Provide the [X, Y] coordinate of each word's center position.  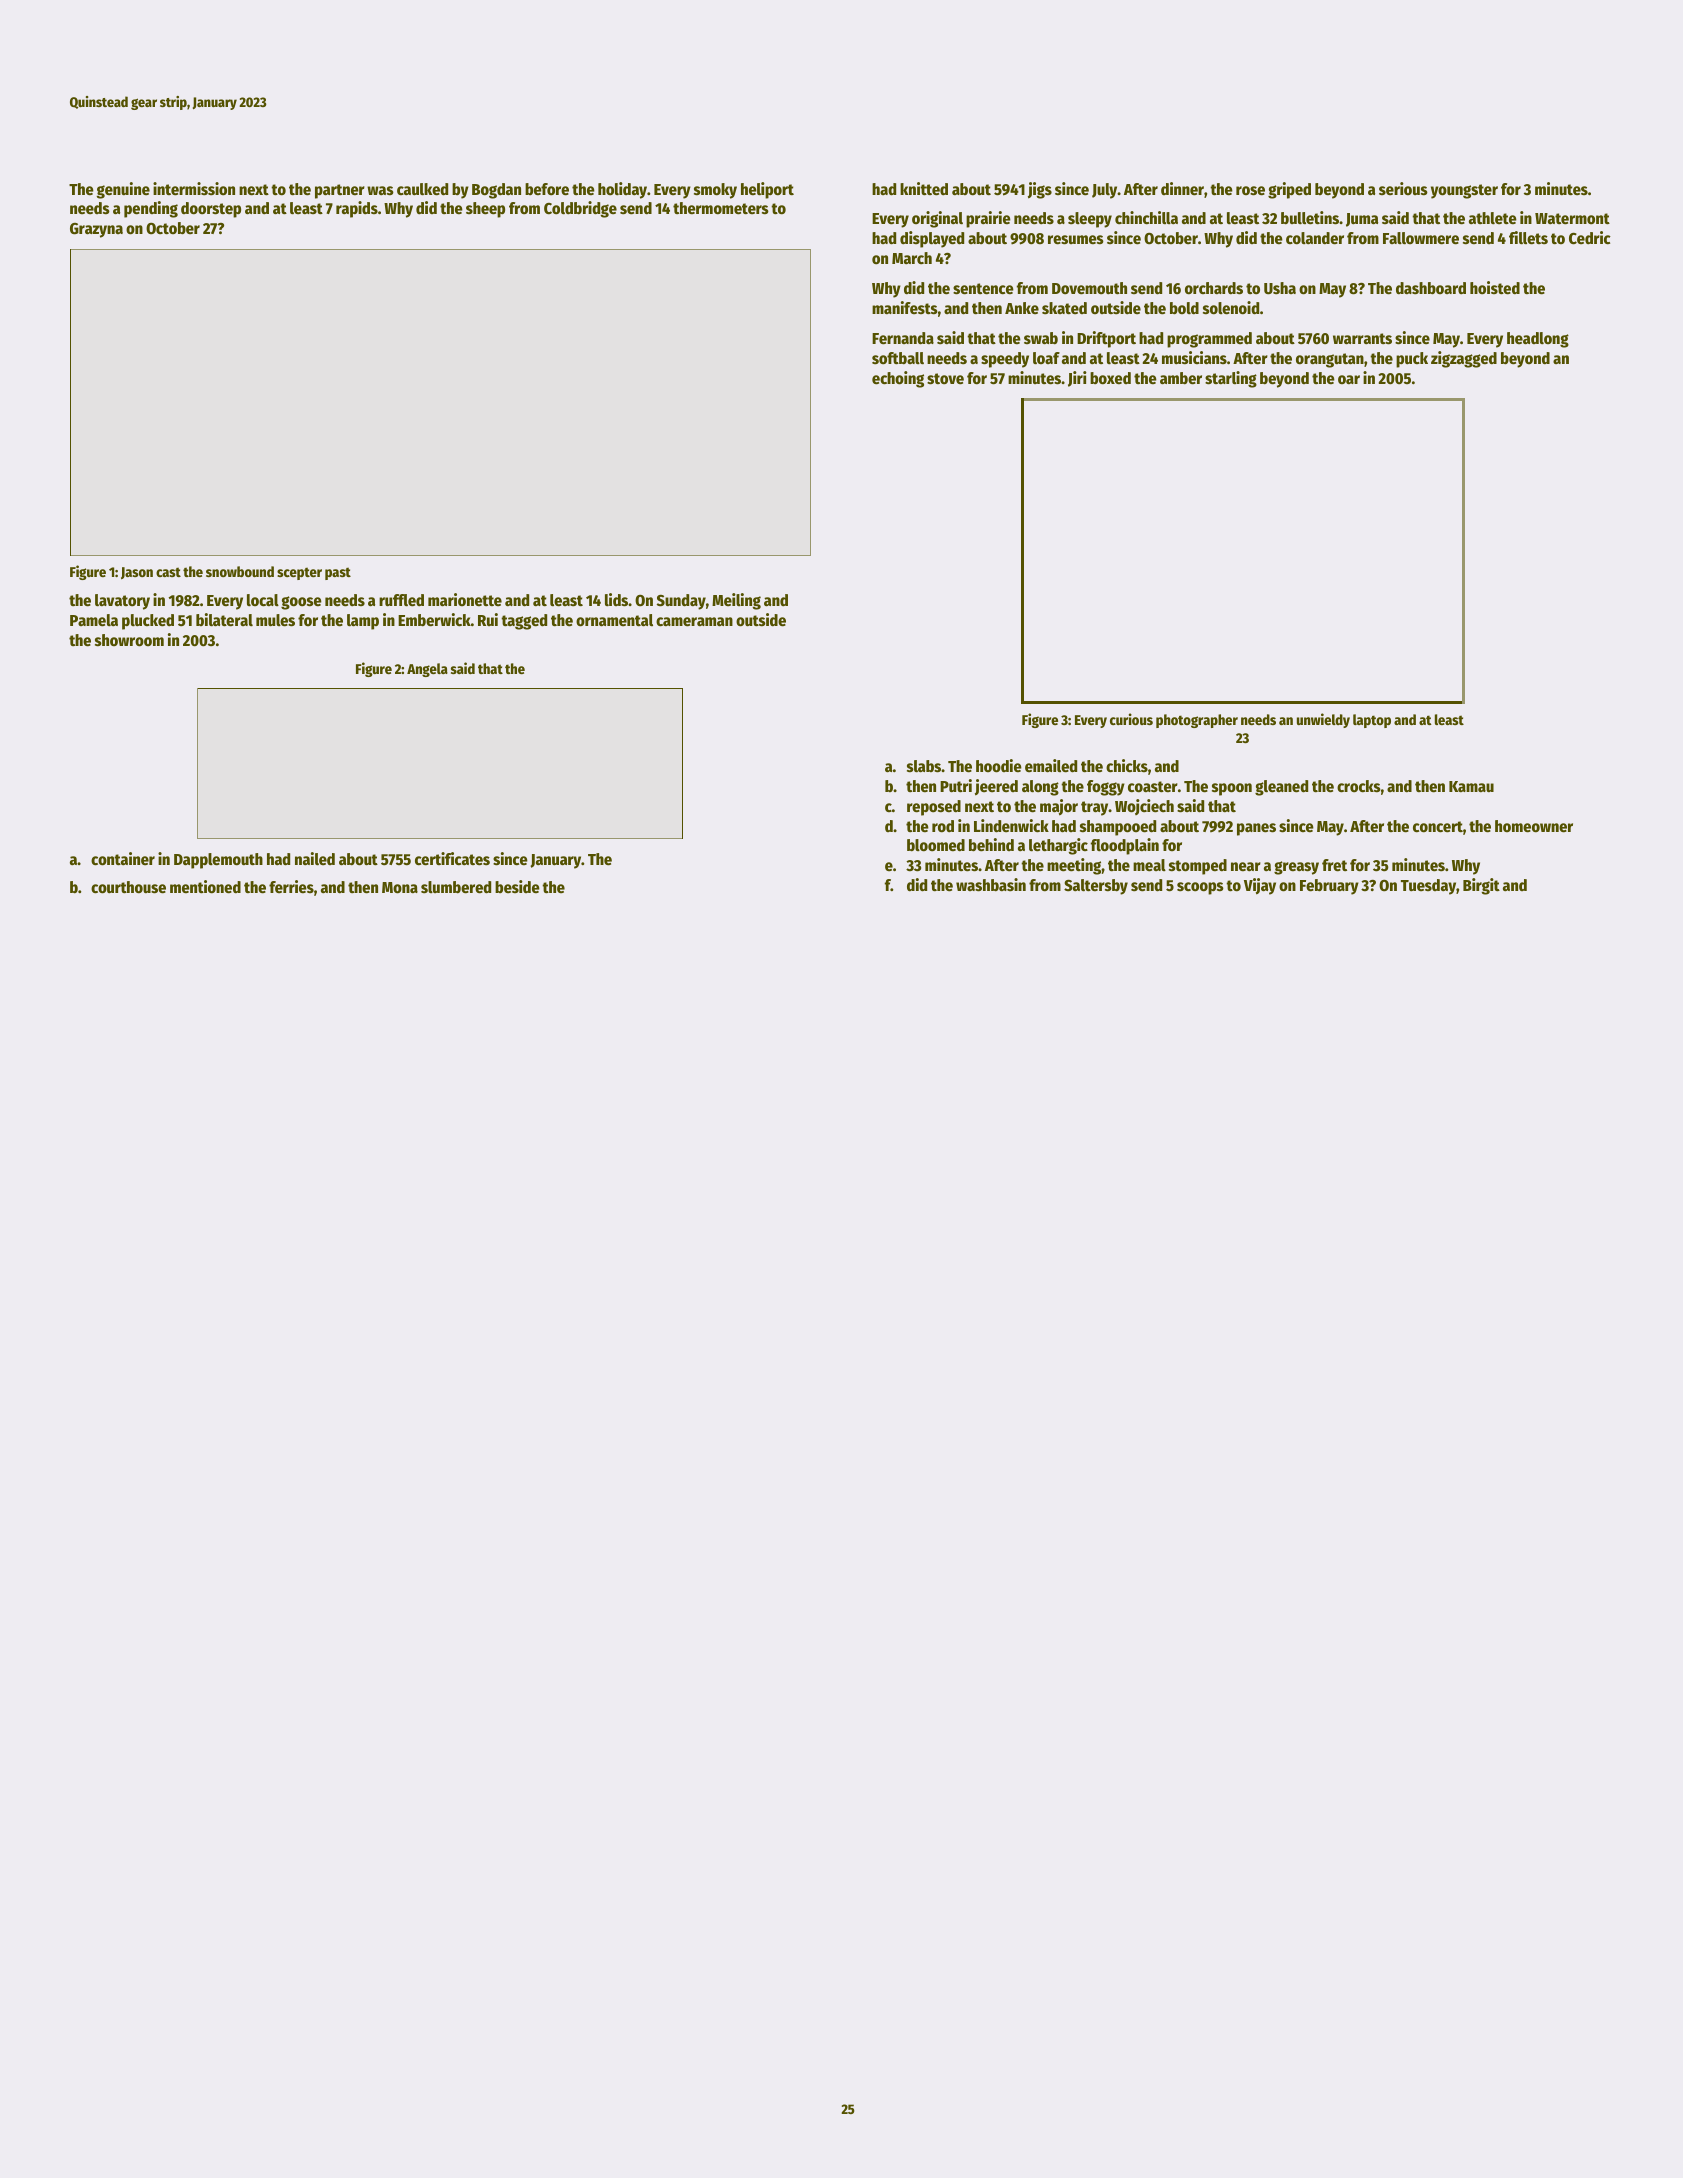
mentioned [205, 887]
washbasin [991, 885]
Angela [427, 670]
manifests [905, 308]
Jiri [1077, 379]
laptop [1372, 721]
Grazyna [96, 230]
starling [1231, 379]
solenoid [1231, 308]
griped [1289, 190]
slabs [924, 766]
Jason [137, 573]
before [547, 189]
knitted [924, 189]
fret [1334, 865]
